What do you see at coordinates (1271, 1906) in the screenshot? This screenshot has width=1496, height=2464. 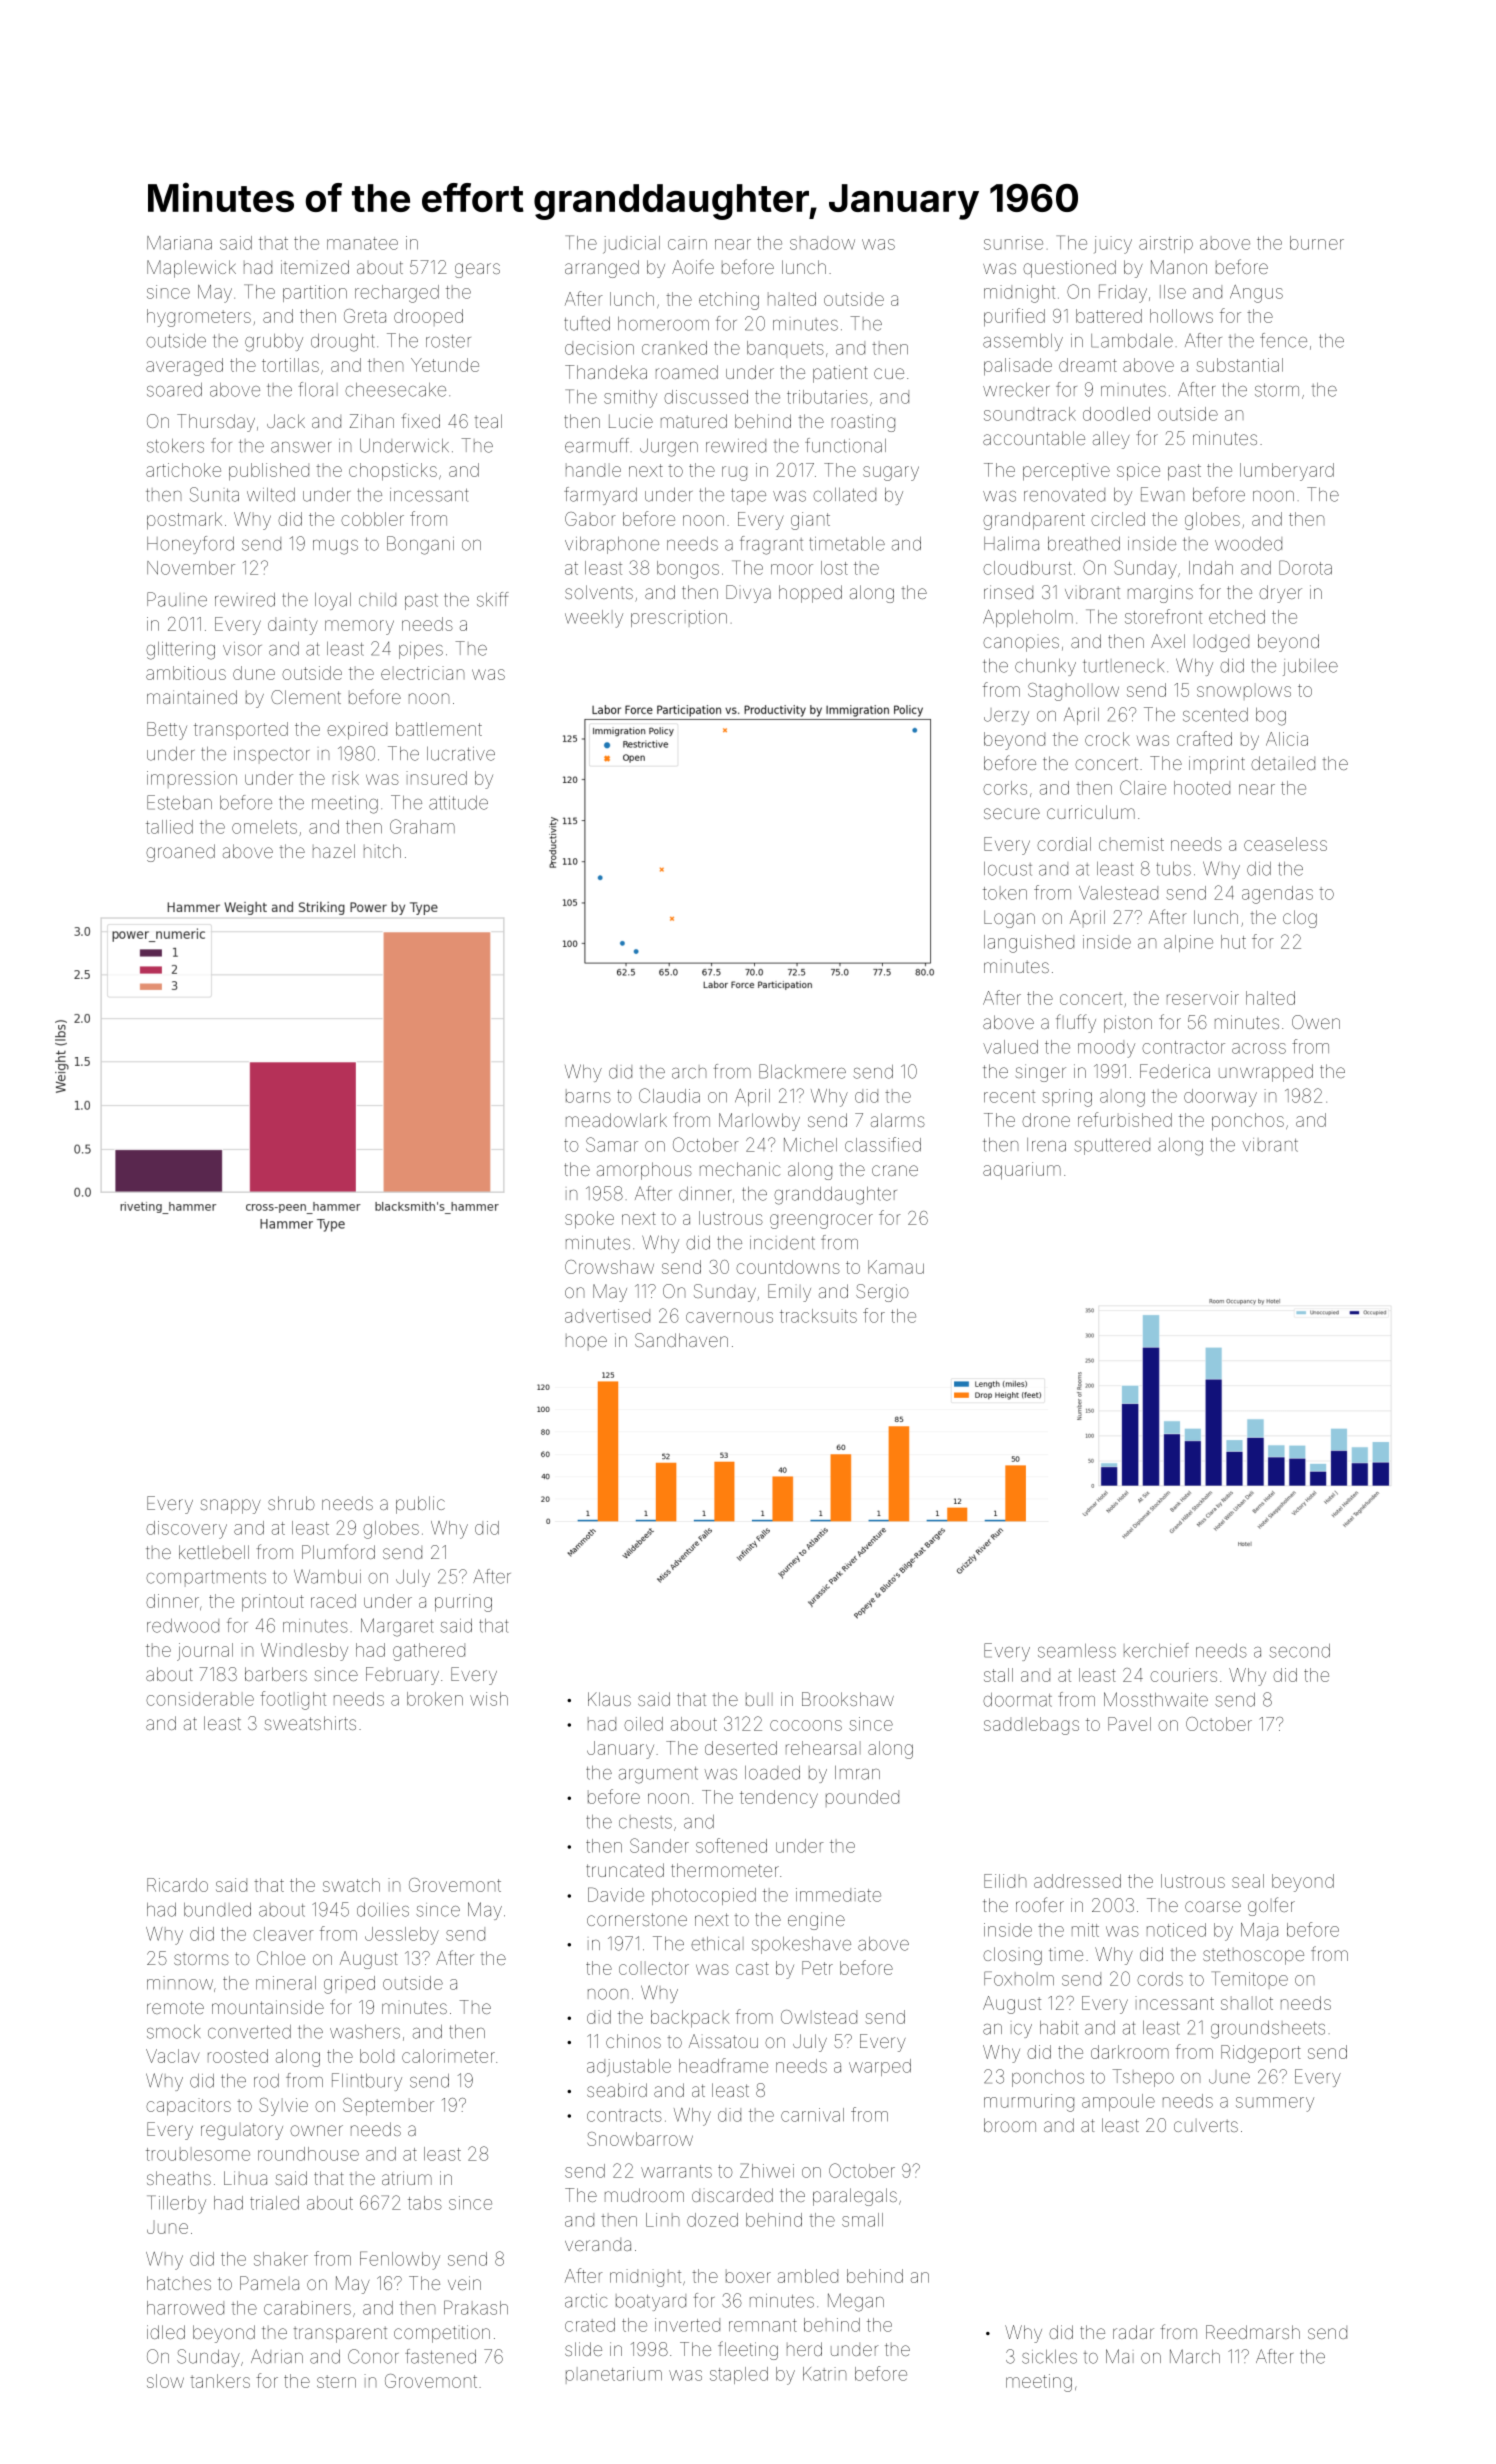 I see `golfer` at bounding box center [1271, 1906].
